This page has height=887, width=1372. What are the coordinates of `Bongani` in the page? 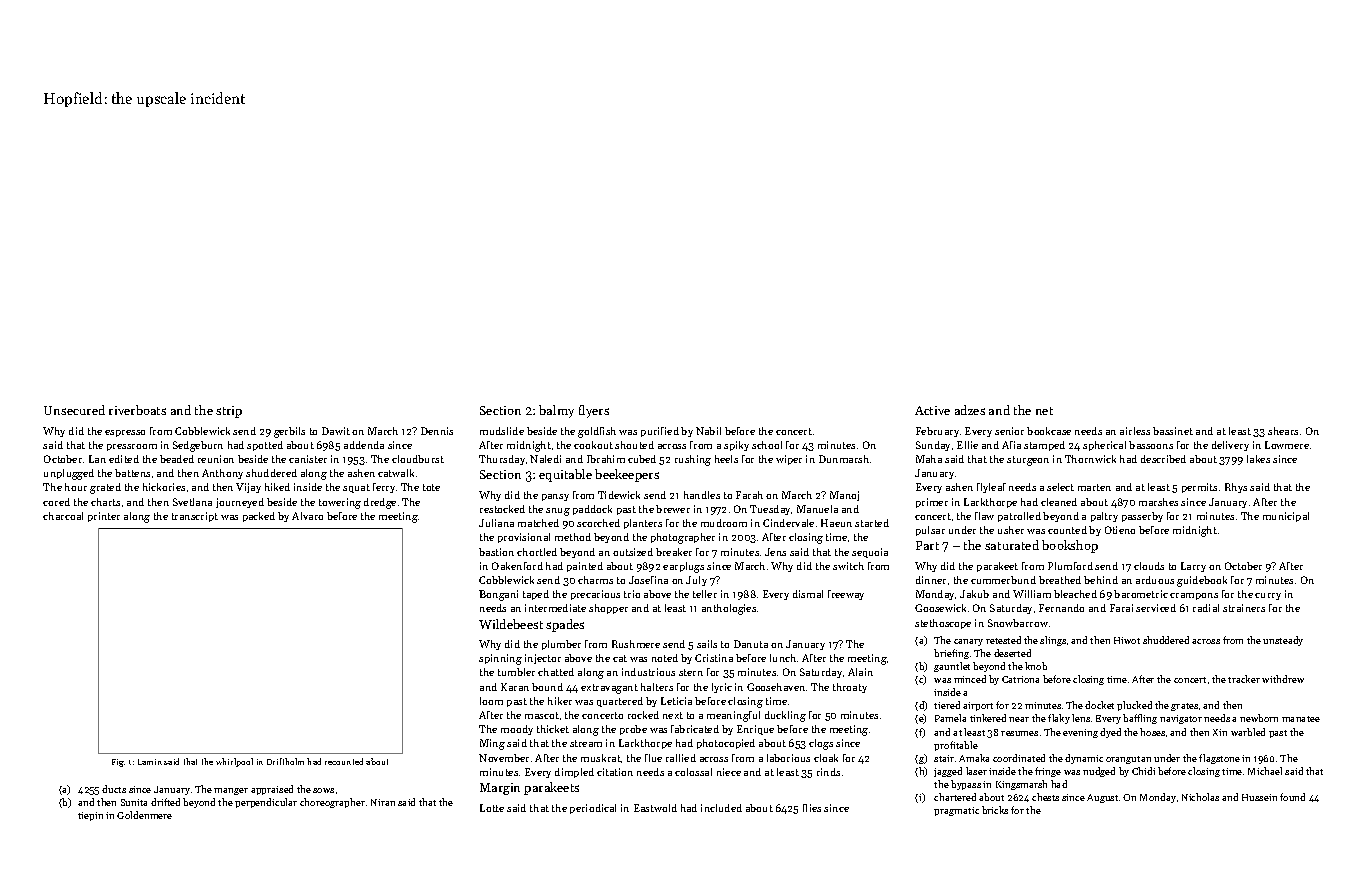 It's located at (498, 595).
